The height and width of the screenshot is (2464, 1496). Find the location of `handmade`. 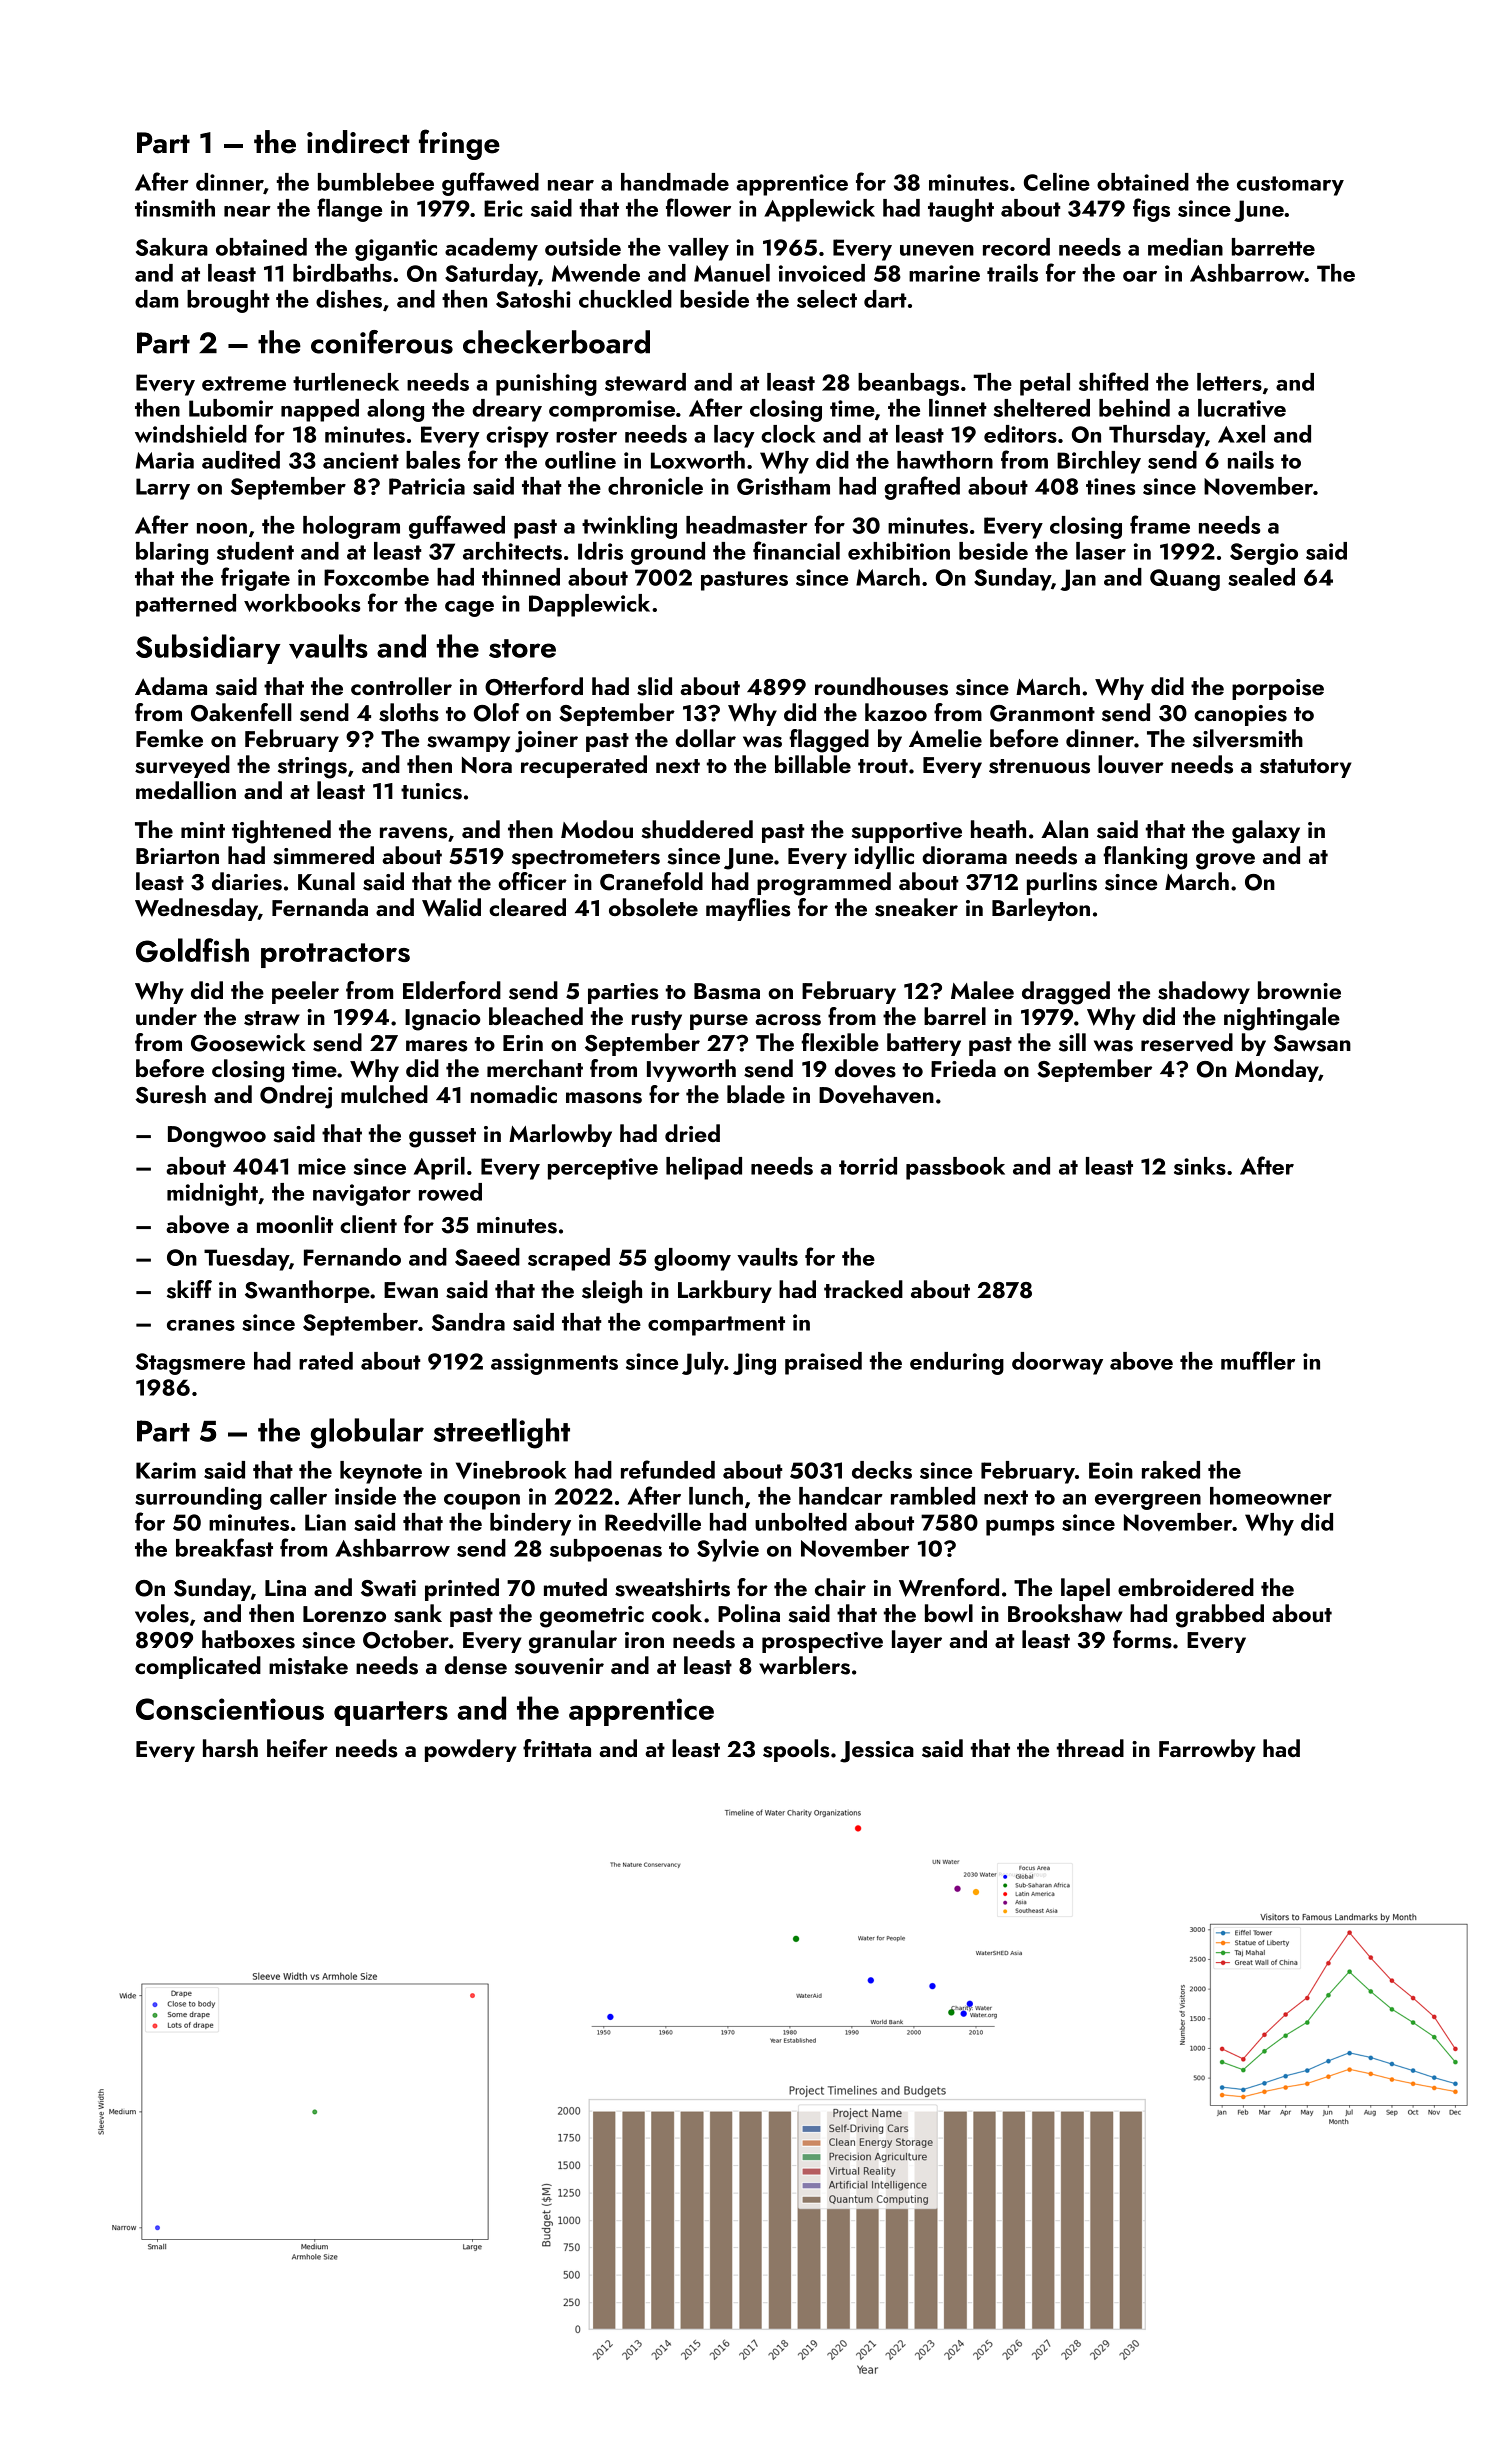

handmade is located at coordinates (675, 182).
